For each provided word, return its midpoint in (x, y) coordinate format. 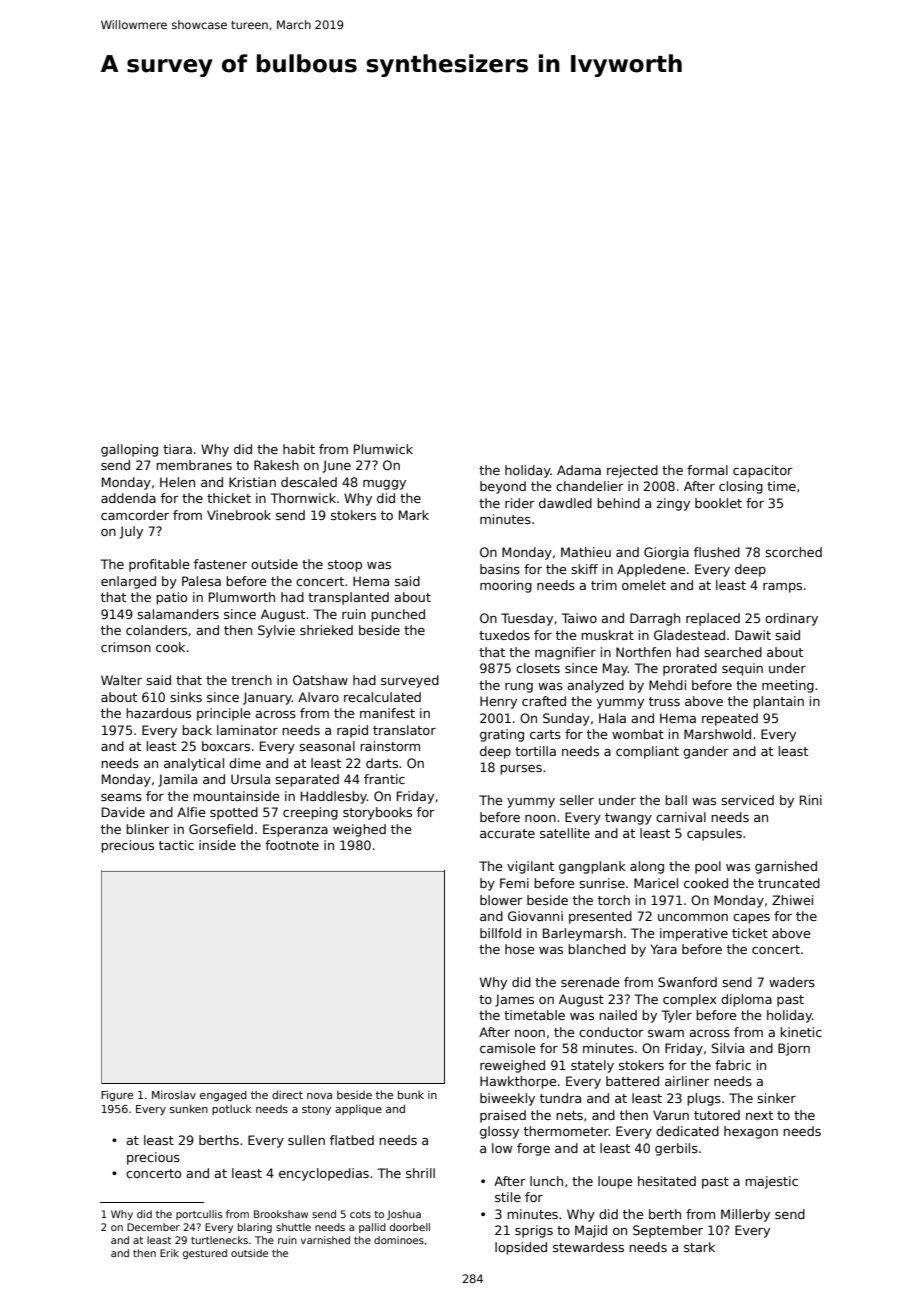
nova (319, 1096)
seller (577, 800)
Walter (121, 680)
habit (299, 449)
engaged (223, 1095)
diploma (746, 1000)
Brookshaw (281, 1214)
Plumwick (383, 449)
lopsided (521, 1248)
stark (699, 1247)
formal (707, 470)
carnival (681, 817)
